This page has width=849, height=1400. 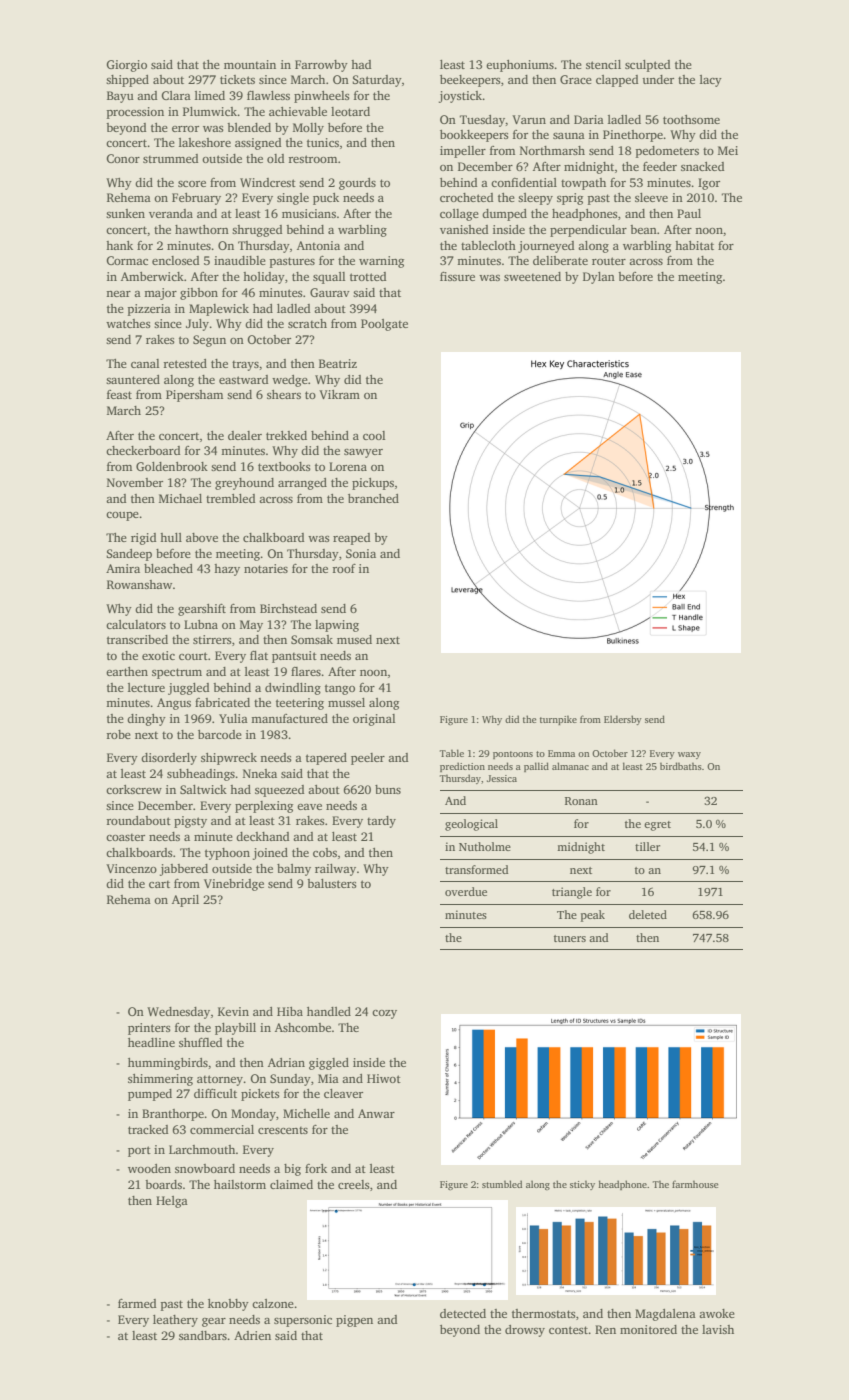 What do you see at coordinates (203, 1335) in the page?
I see `sandbars` at bounding box center [203, 1335].
